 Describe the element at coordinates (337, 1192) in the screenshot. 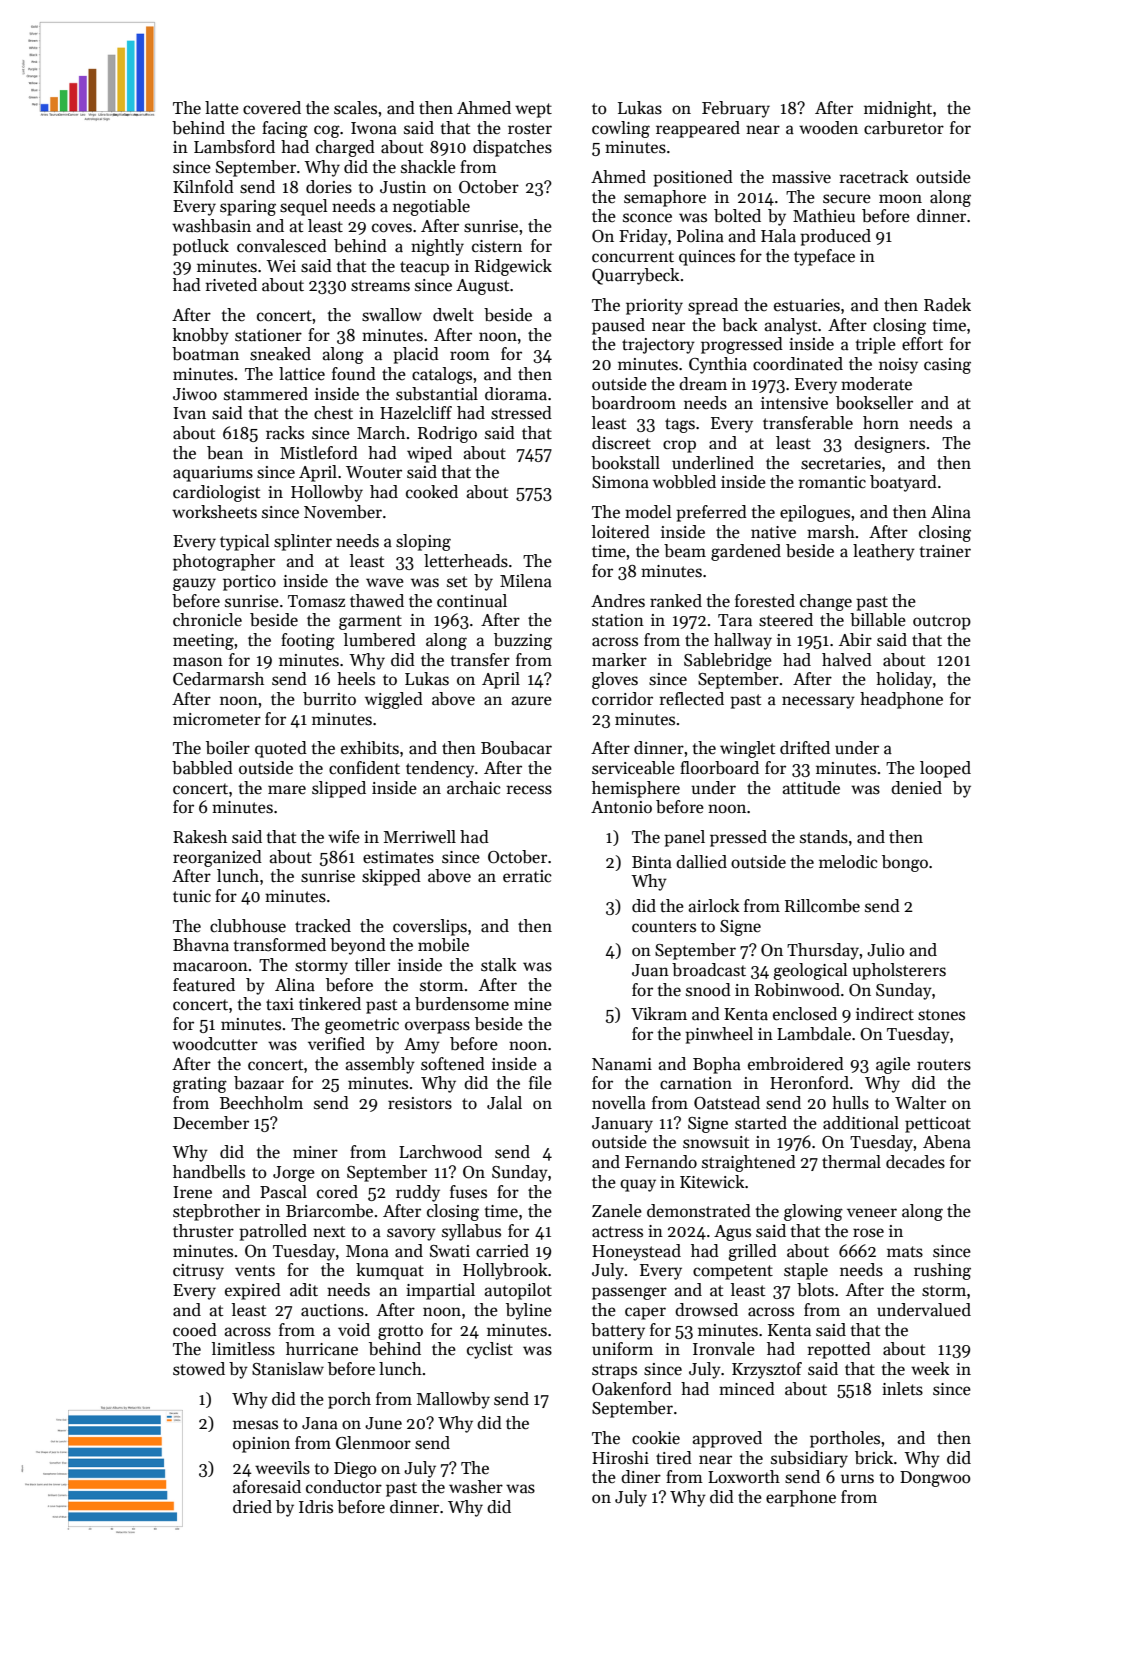

I see `cored` at that location.
